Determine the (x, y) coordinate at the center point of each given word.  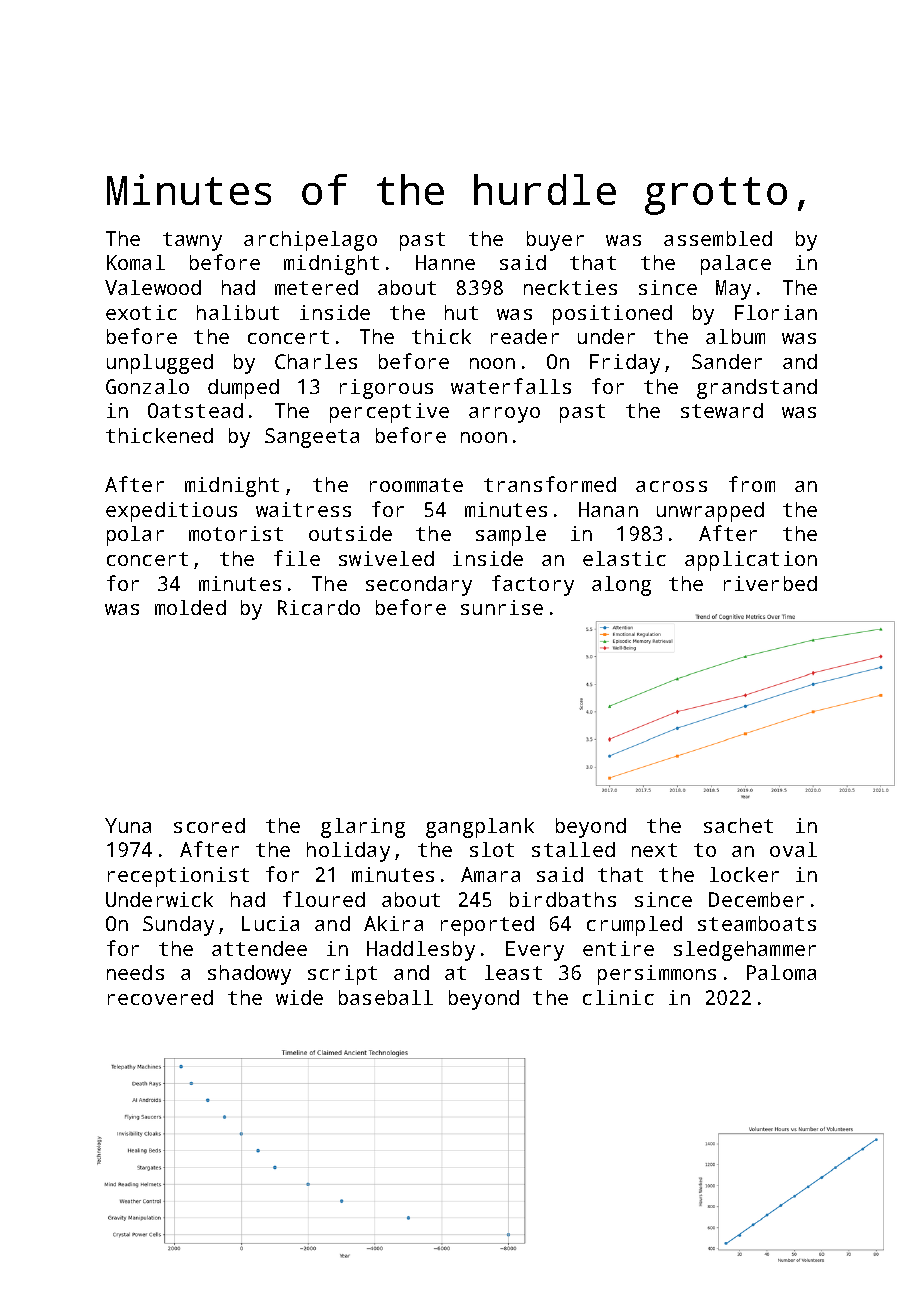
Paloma (781, 972)
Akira (393, 923)
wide (299, 997)
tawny (192, 241)
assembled (718, 238)
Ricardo (319, 607)
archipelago (310, 241)
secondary (419, 586)
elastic (624, 558)
